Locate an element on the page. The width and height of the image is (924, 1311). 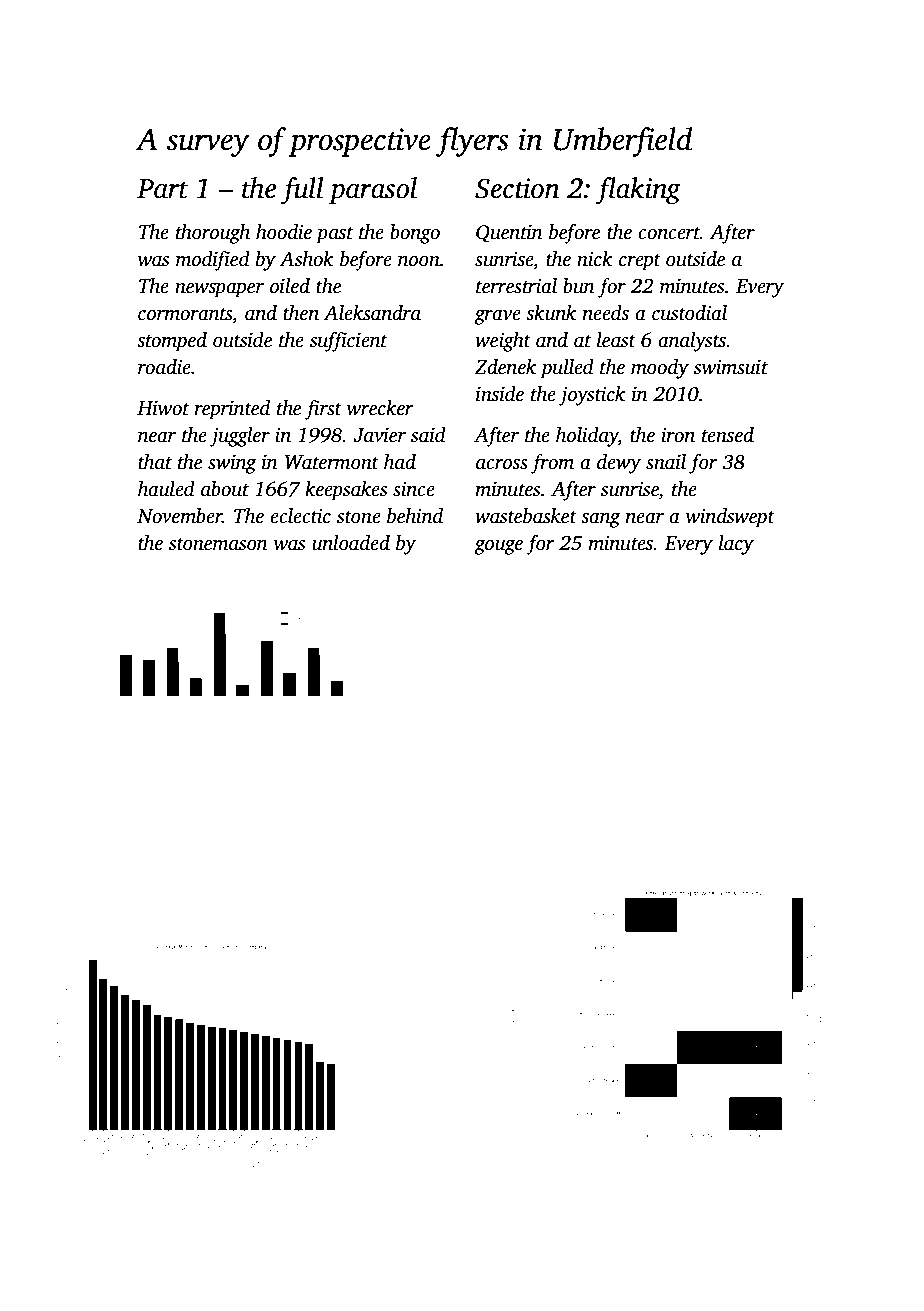
unloaded is located at coordinates (351, 543).
